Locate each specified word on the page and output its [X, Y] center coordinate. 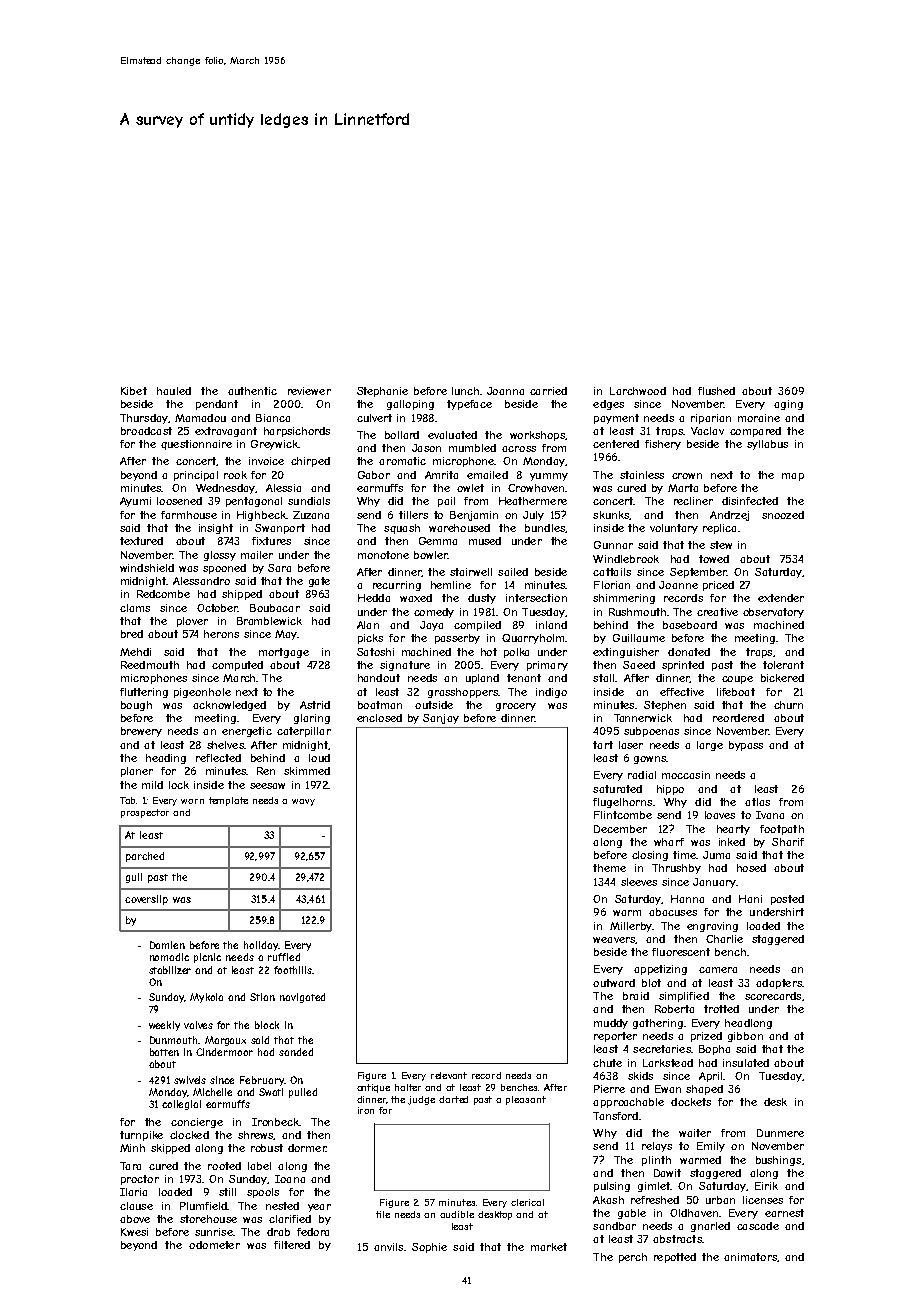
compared [755, 432]
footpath [782, 830]
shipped [242, 595]
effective [682, 692]
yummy [549, 477]
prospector [145, 813]
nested [282, 1206]
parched [145, 857]
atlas [757, 802]
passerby [457, 639]
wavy [303, 802]
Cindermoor [224, 1052]
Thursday [144, 419]
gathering [658, 1024]
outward [614, 983]
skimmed [307, 771]
